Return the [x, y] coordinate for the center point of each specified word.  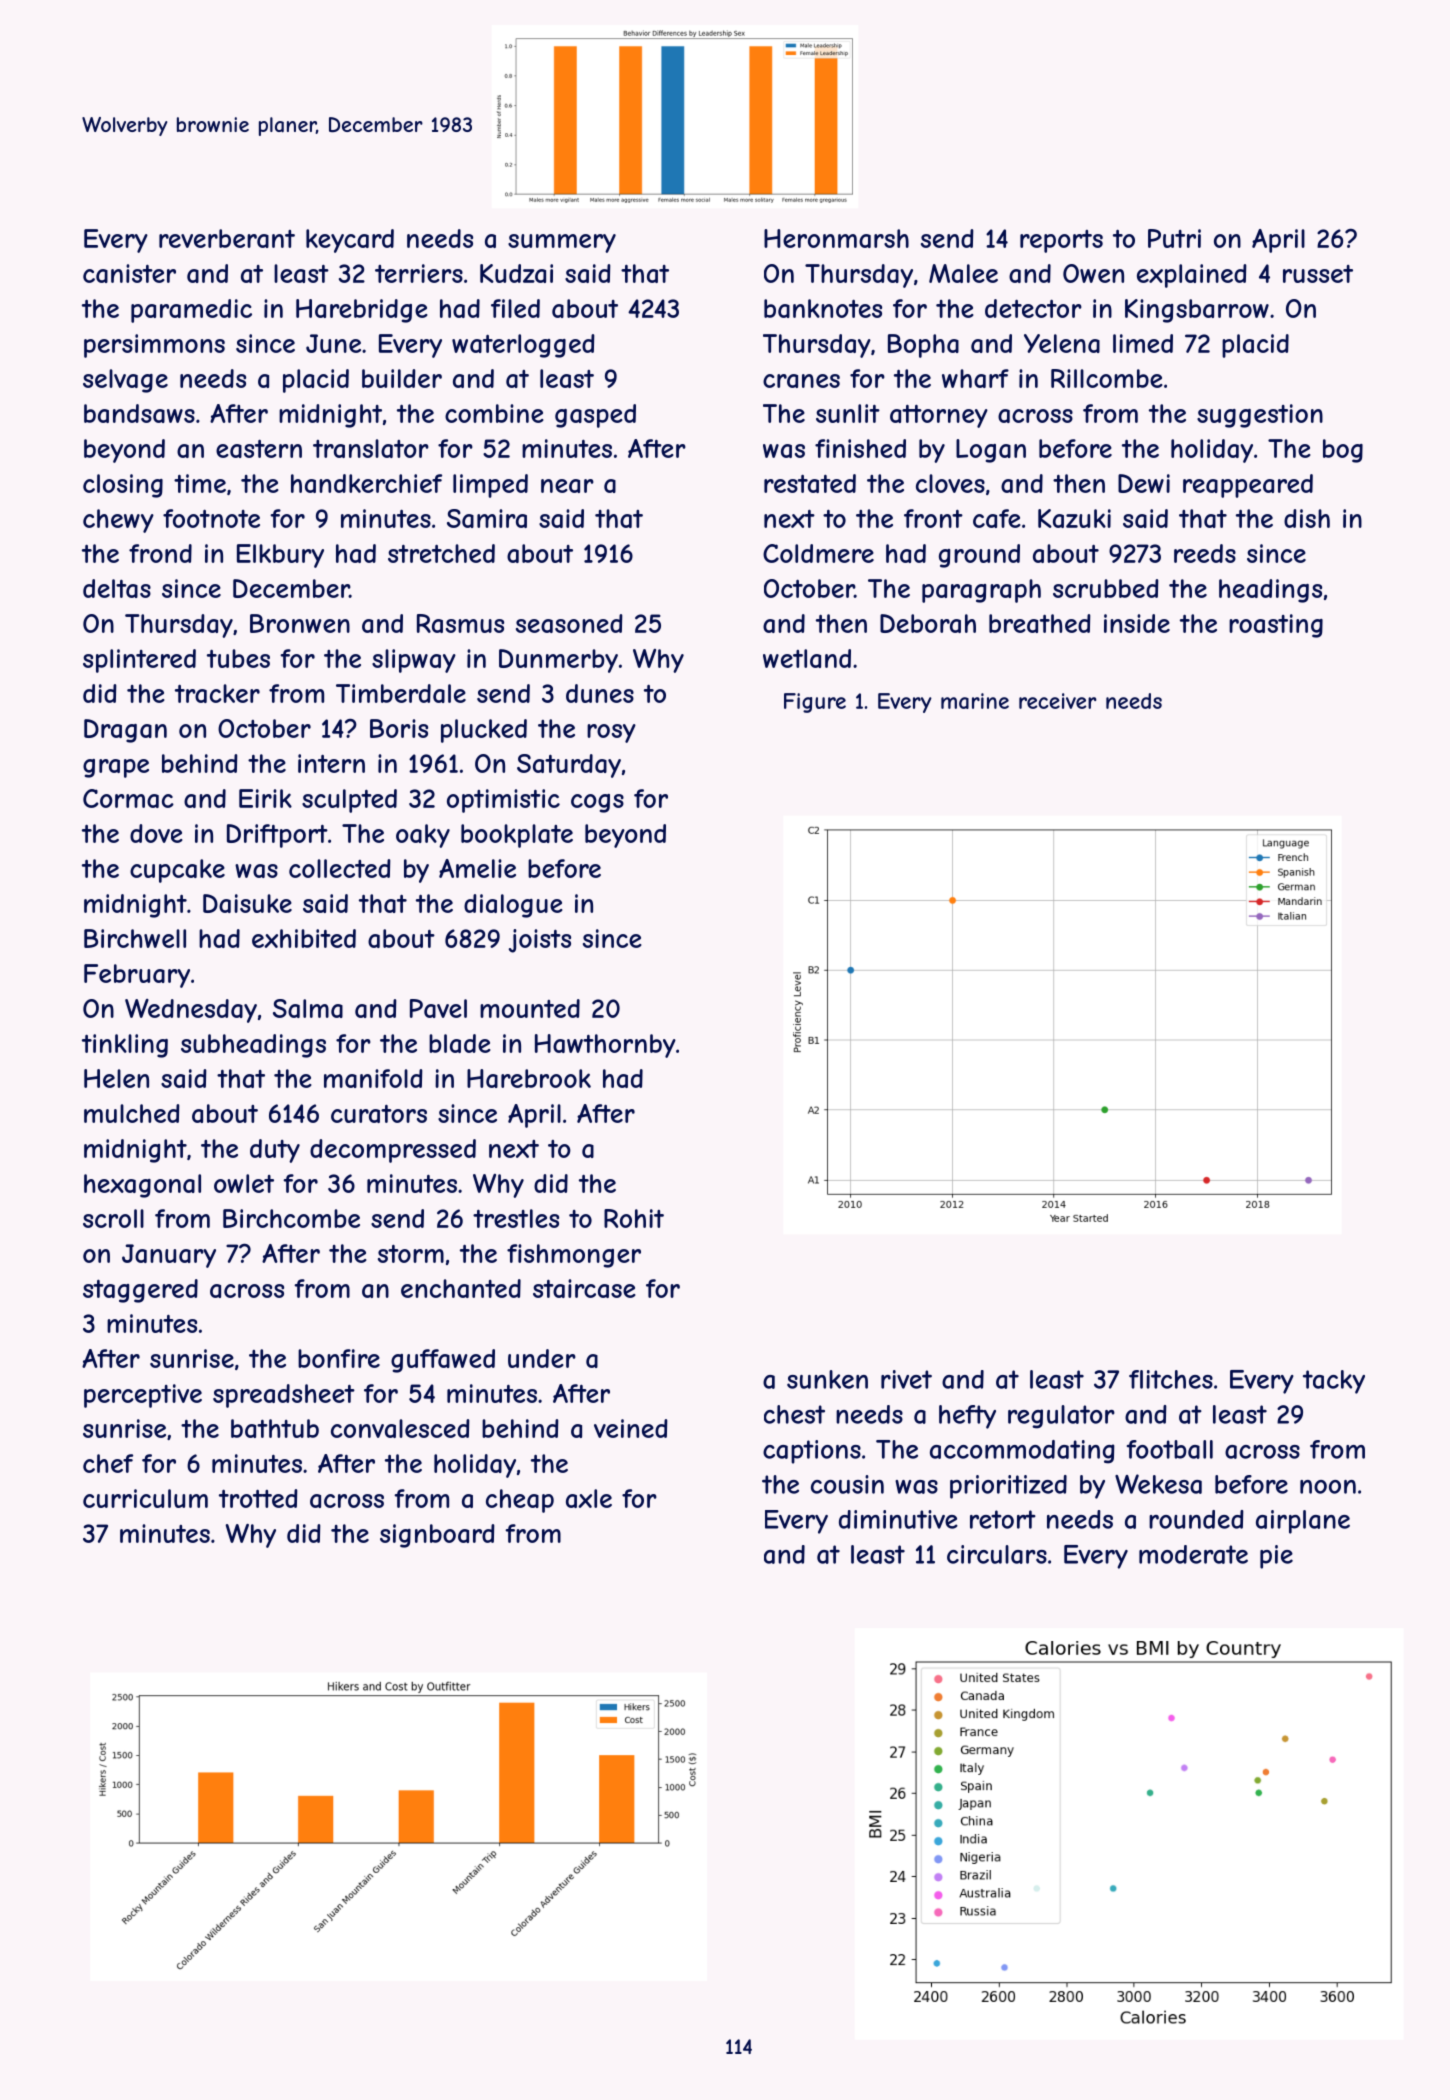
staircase [584, 1288]
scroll [113, 1218]
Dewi [1144, 483]
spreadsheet [284, 1396]
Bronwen [300, 623]
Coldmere [818, 553]
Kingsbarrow [1197, 311]
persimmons [154, 346]
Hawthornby [605, 1046]
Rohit [634, 1218]
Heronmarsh [836, 238]
